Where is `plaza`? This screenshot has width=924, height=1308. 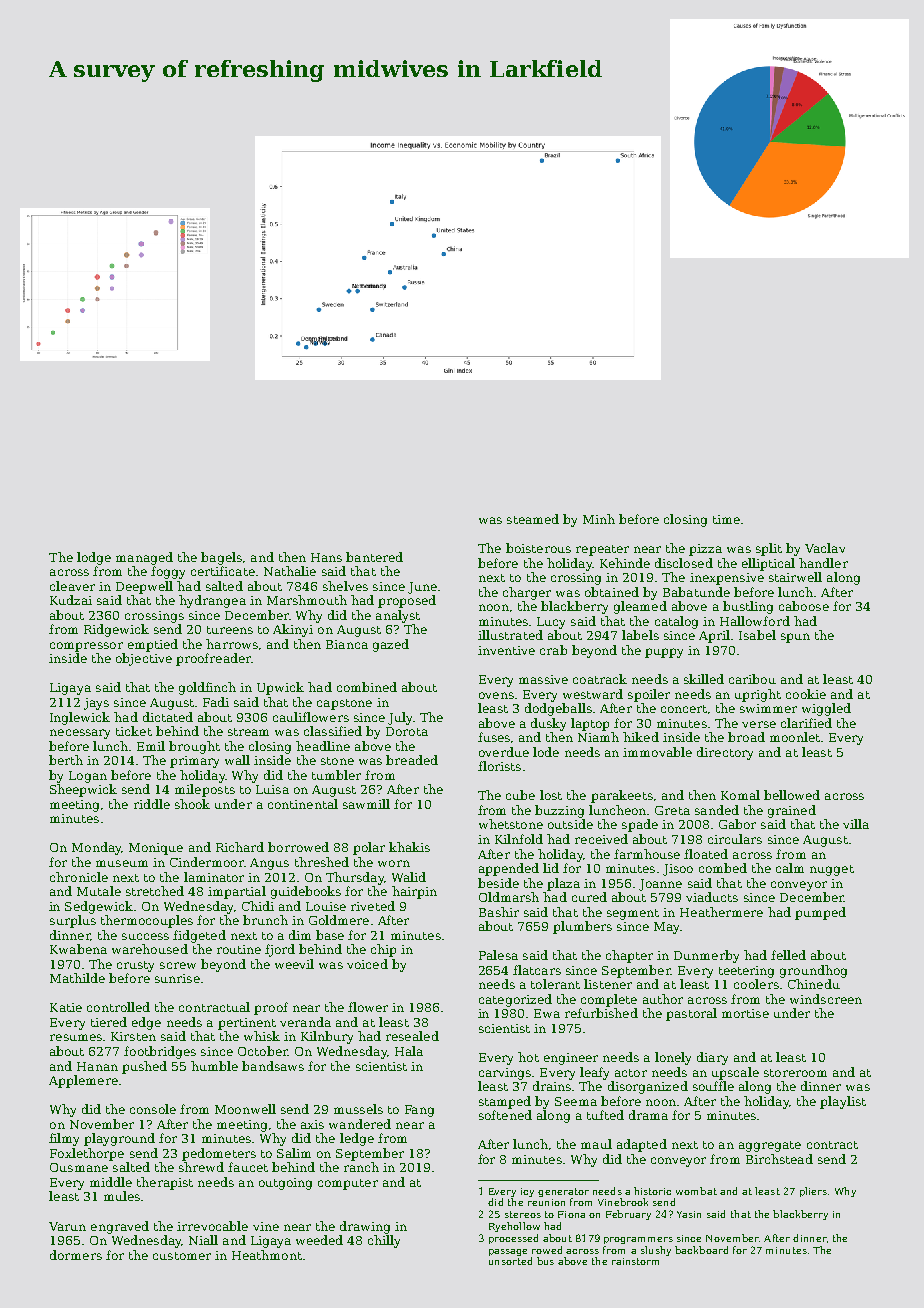
plaza is located at coordinates (563, 884).
